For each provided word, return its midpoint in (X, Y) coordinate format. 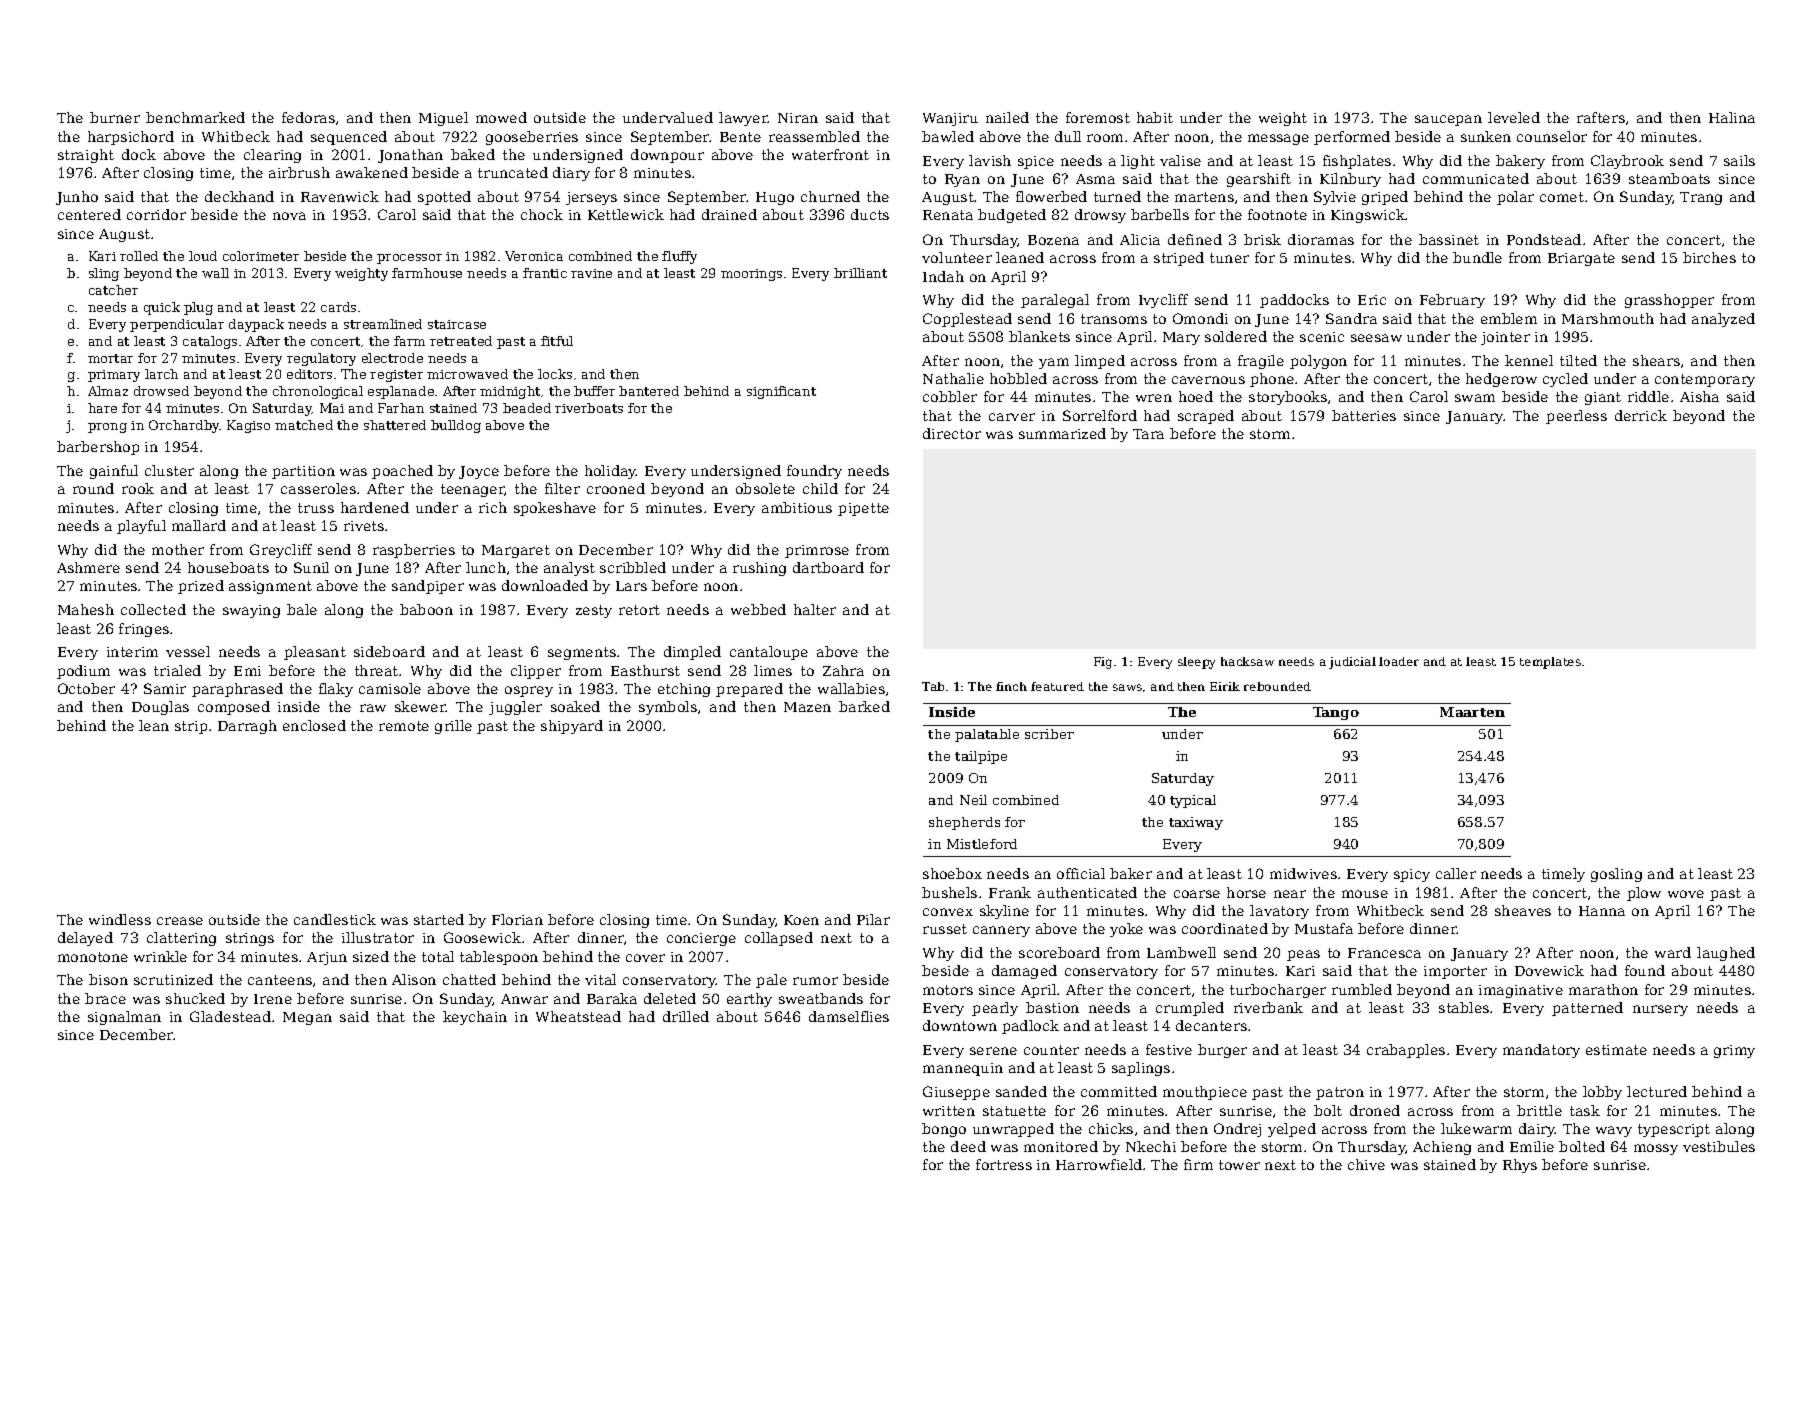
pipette (863, 509)
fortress (1004, 1164)
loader (1399, 661)
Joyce (479, 472)
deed (968, 1146)
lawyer (743, 119)
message (1278, 139)
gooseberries (532, 138)
